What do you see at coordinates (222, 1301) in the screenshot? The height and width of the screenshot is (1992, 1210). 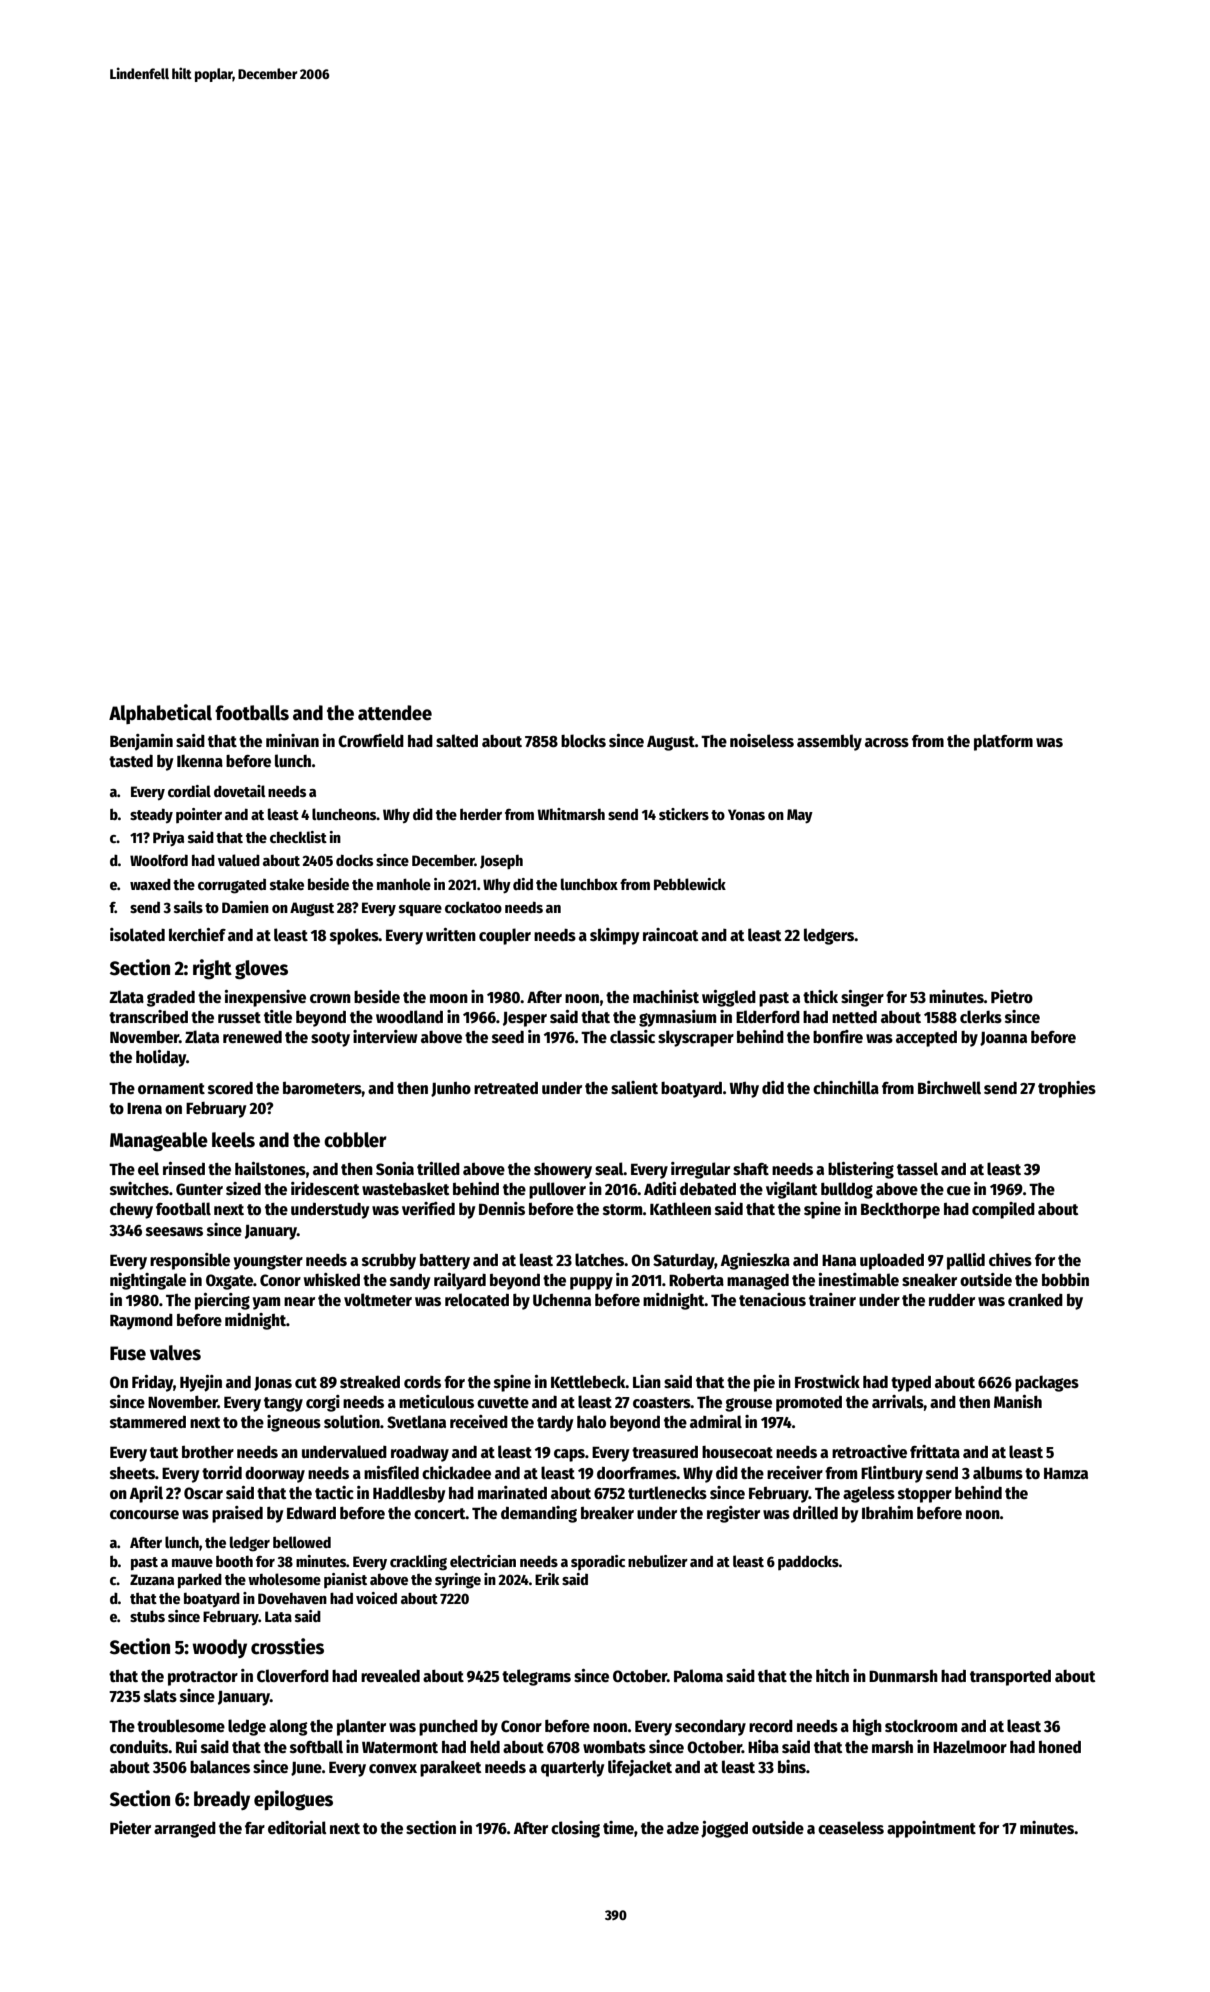 I see `piercing` at bounding box center [222, 1301].
